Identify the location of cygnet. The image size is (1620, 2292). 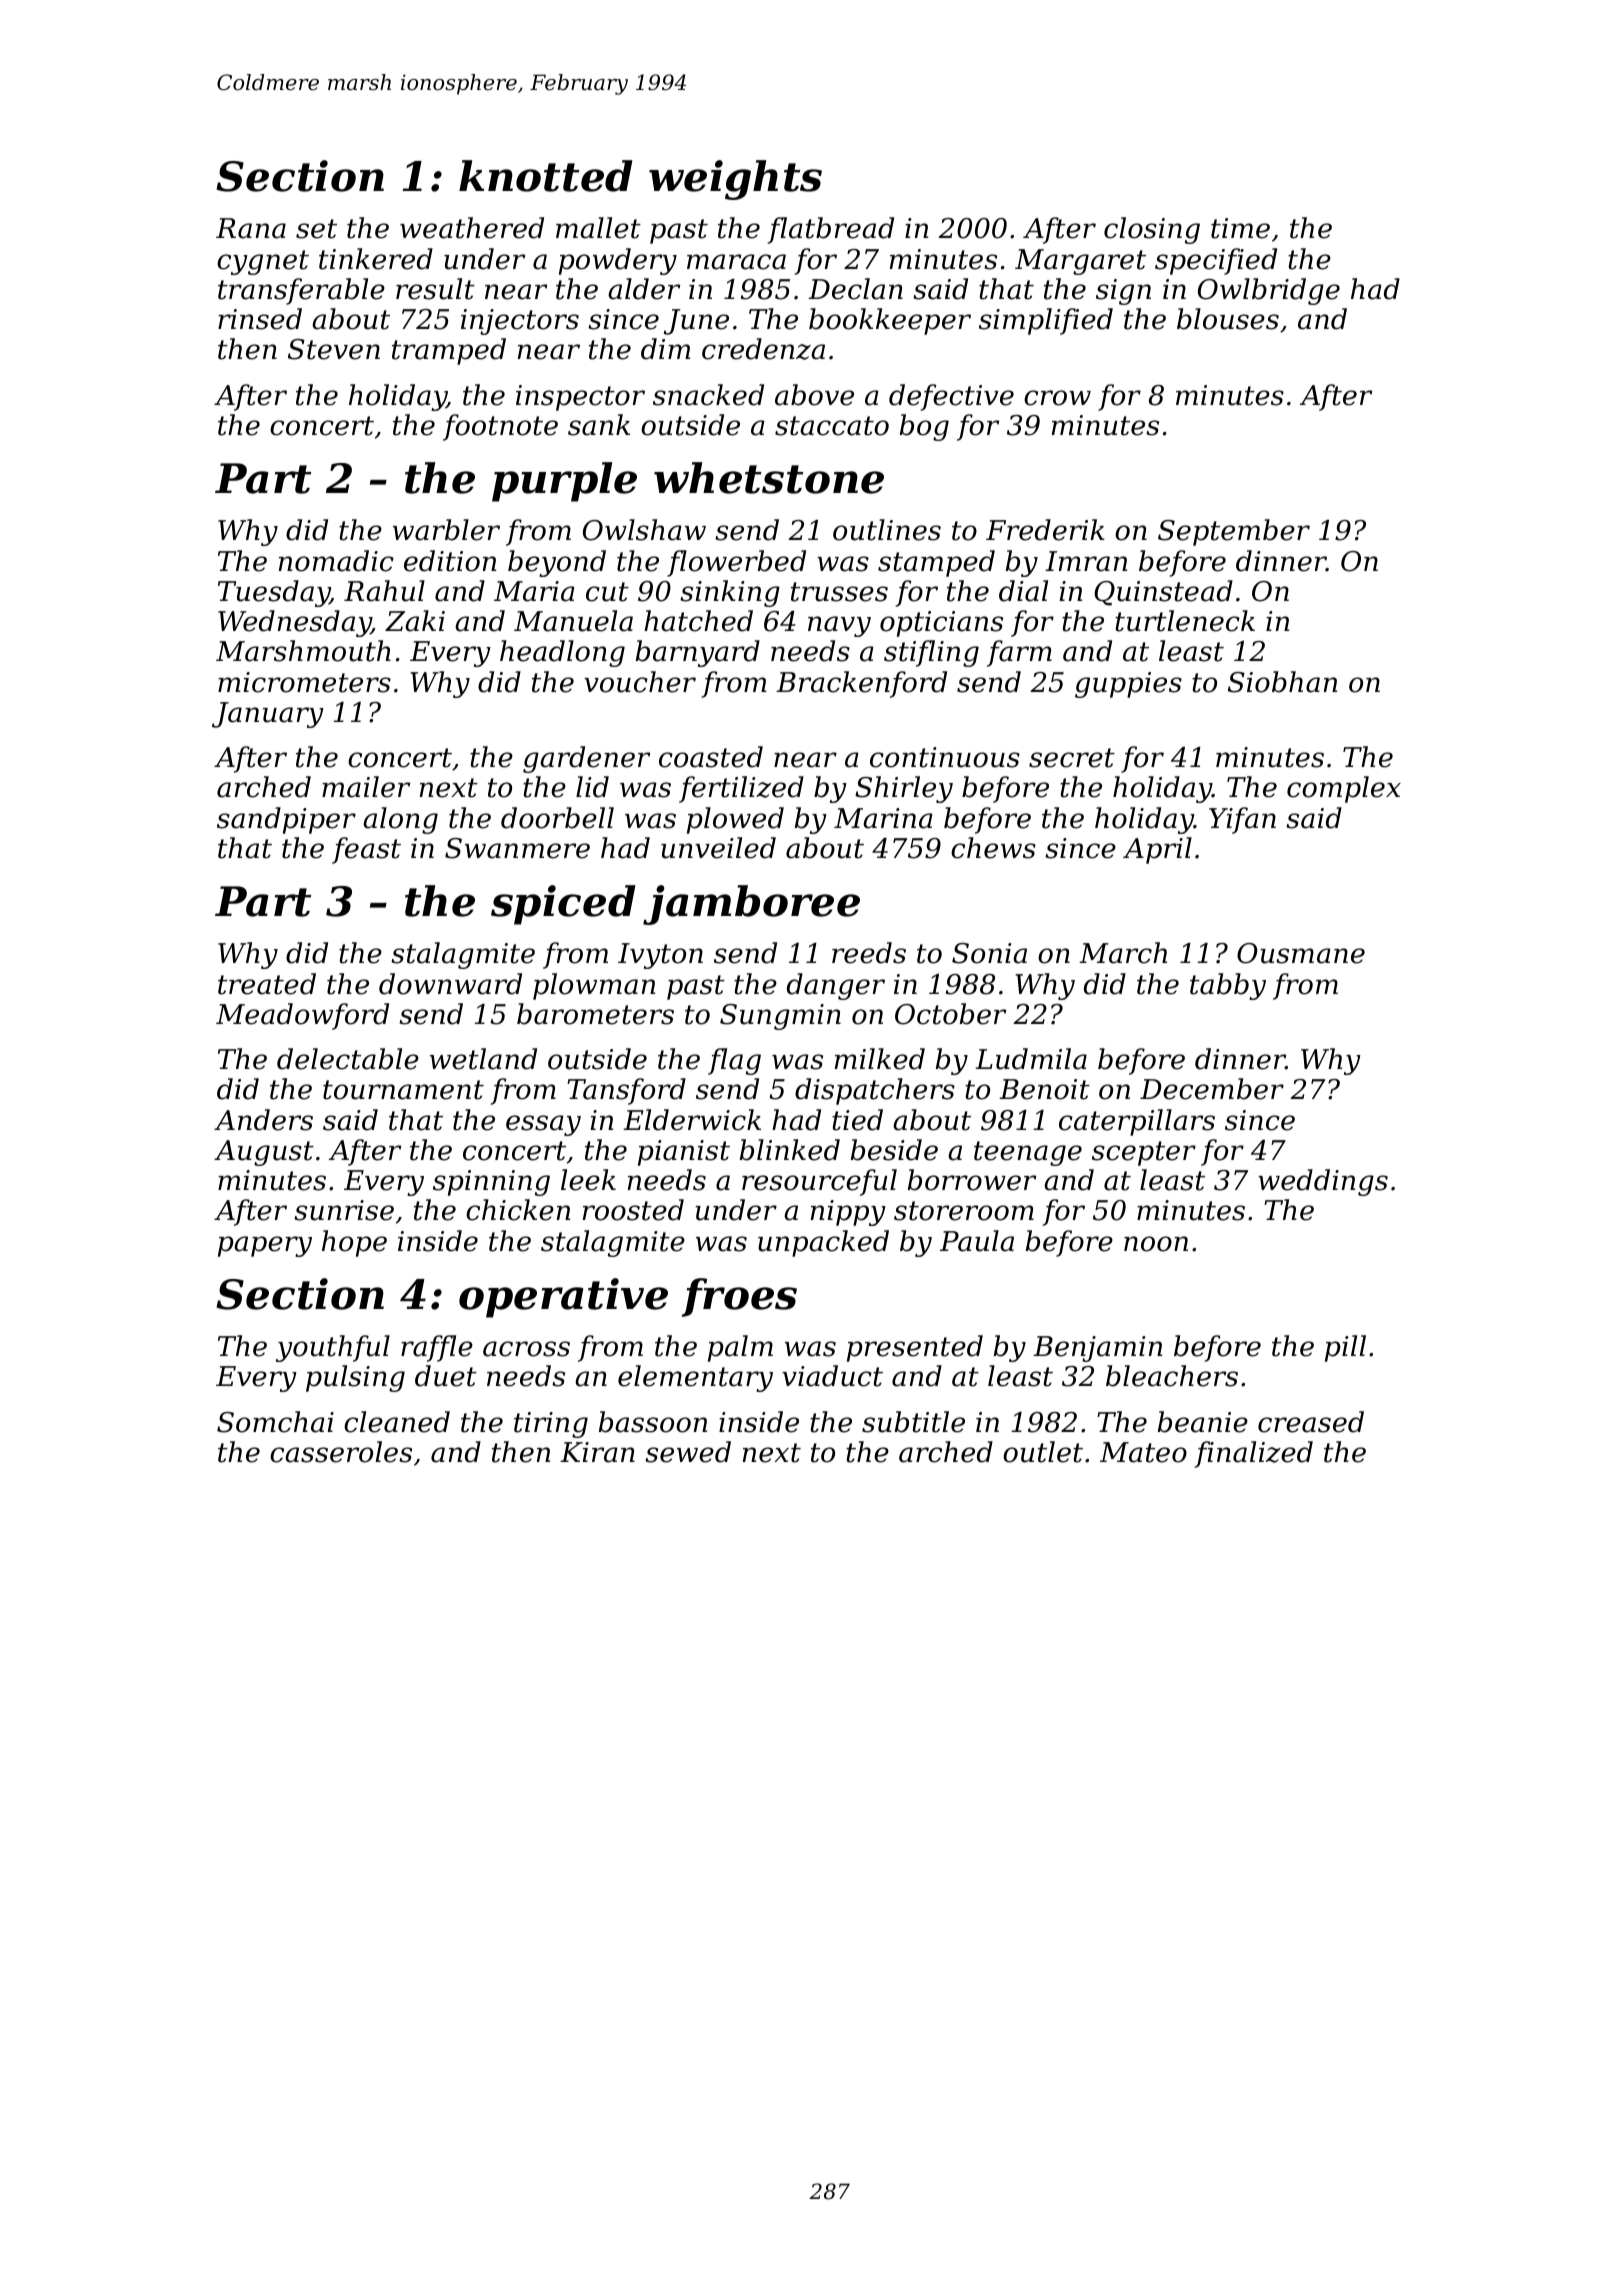
(263, 262).
